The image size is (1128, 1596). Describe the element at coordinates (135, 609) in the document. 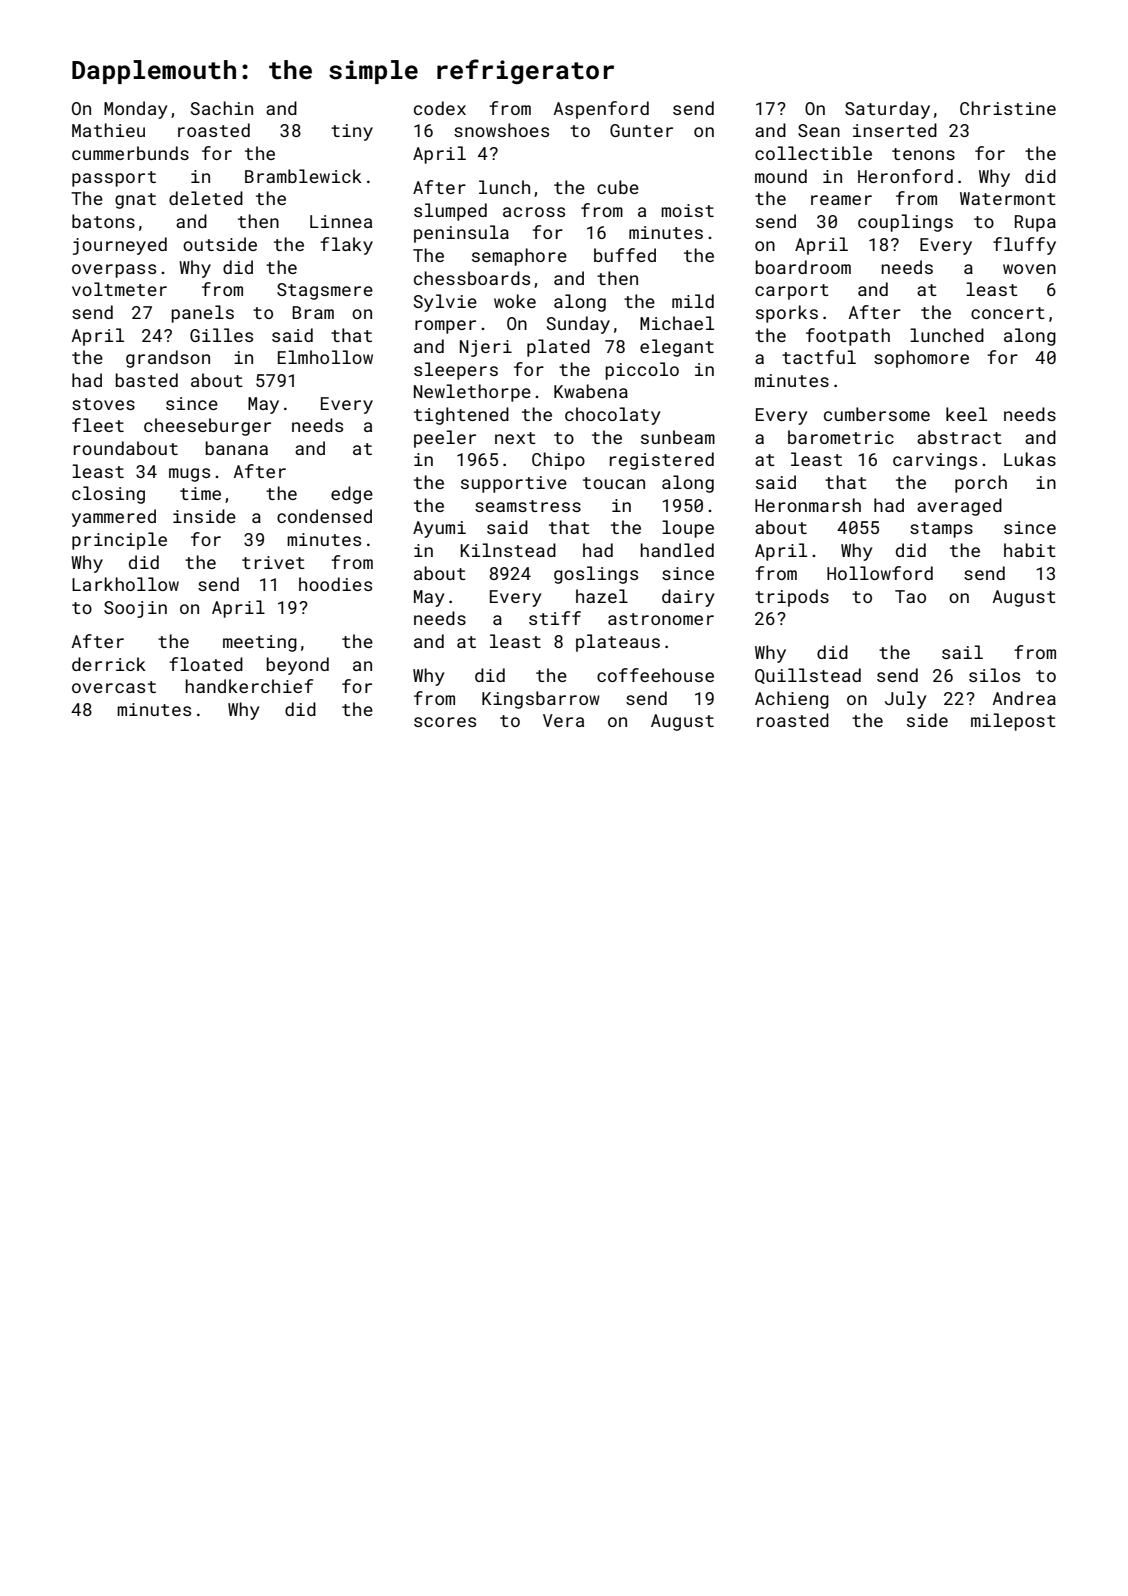

I see `Soojin` at that location.
